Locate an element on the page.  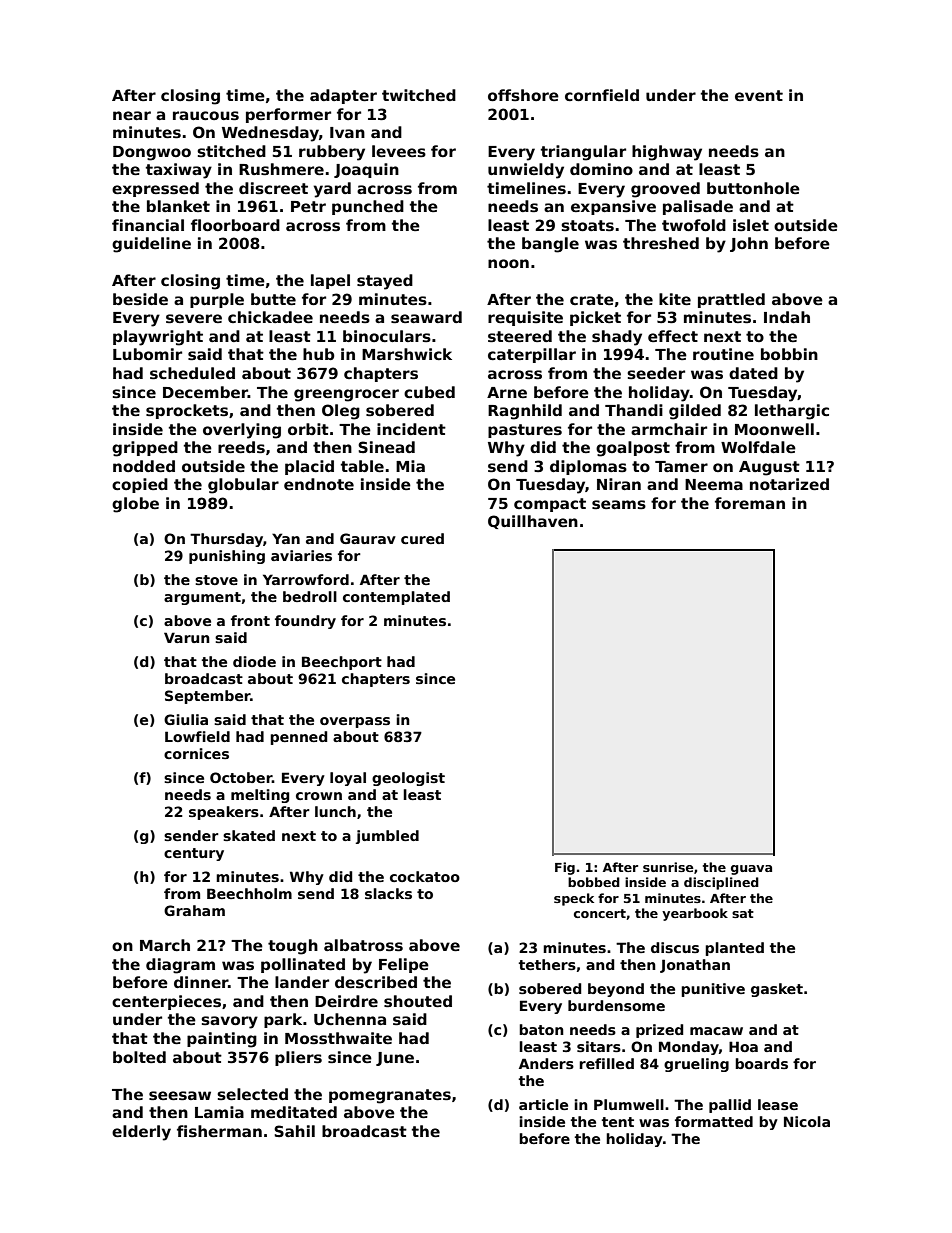
Moonwell is located at coordinates (774, 429).
